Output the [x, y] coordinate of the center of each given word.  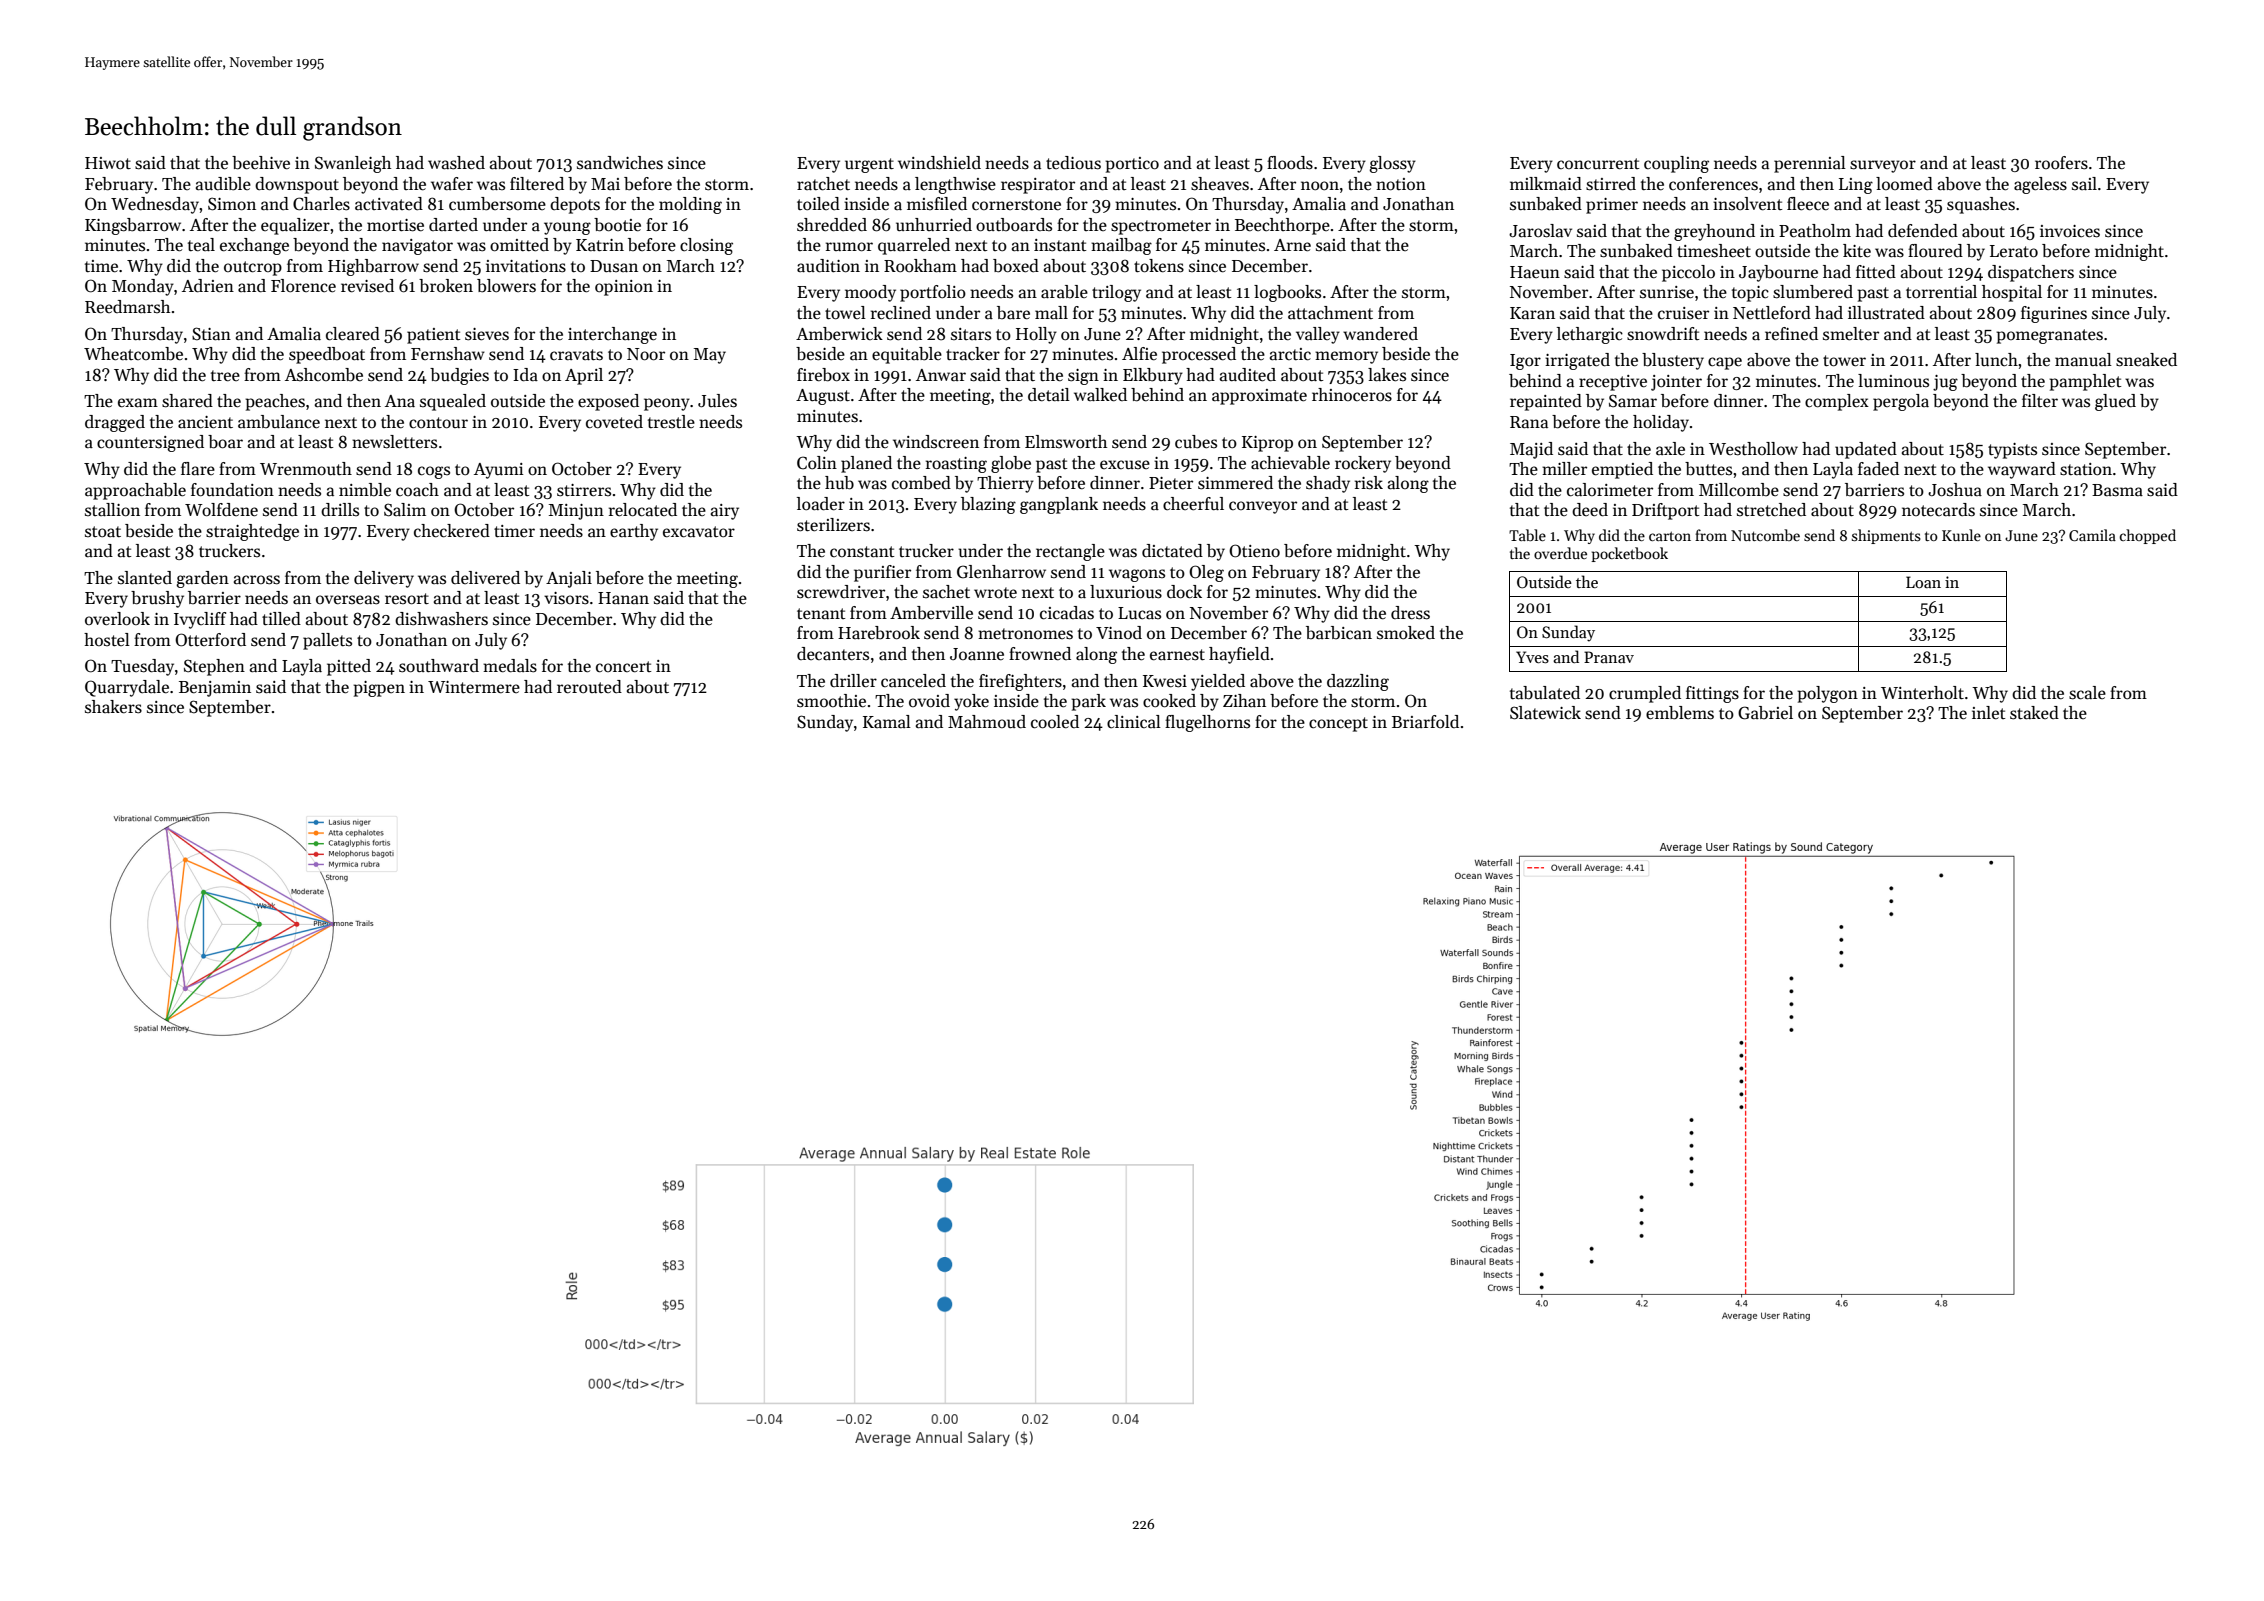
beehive [261, 163]
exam [138, 403]
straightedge [252, 532]
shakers [113, 707]
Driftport [1665, 511]
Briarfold [1425, 722]
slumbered [1813, 292]
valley [1318, 335]
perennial [1810, 164]
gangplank [1059, 505]
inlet [1988, 713]
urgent [869, 165]
